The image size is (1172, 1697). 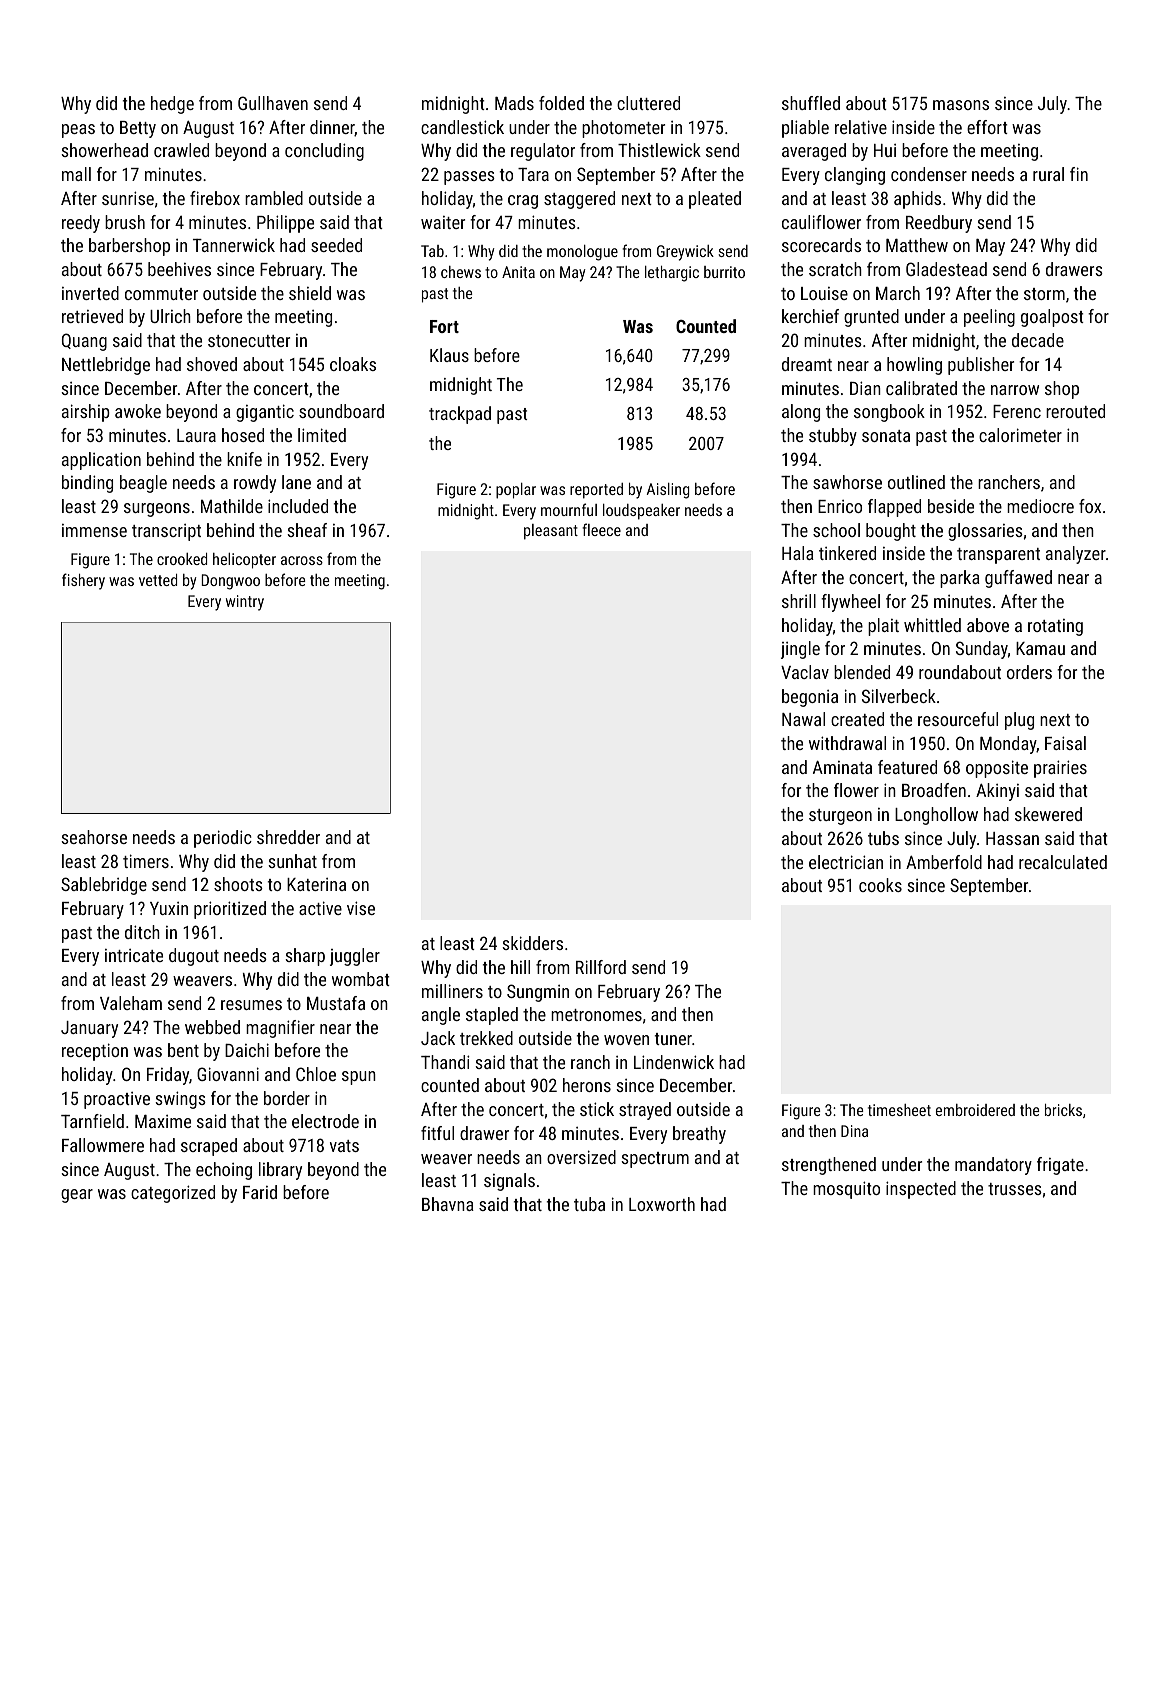 What do you see at coordinates (1048, 174) in the screenshot?
I see `rural` at bounding box center [1048, 174].
